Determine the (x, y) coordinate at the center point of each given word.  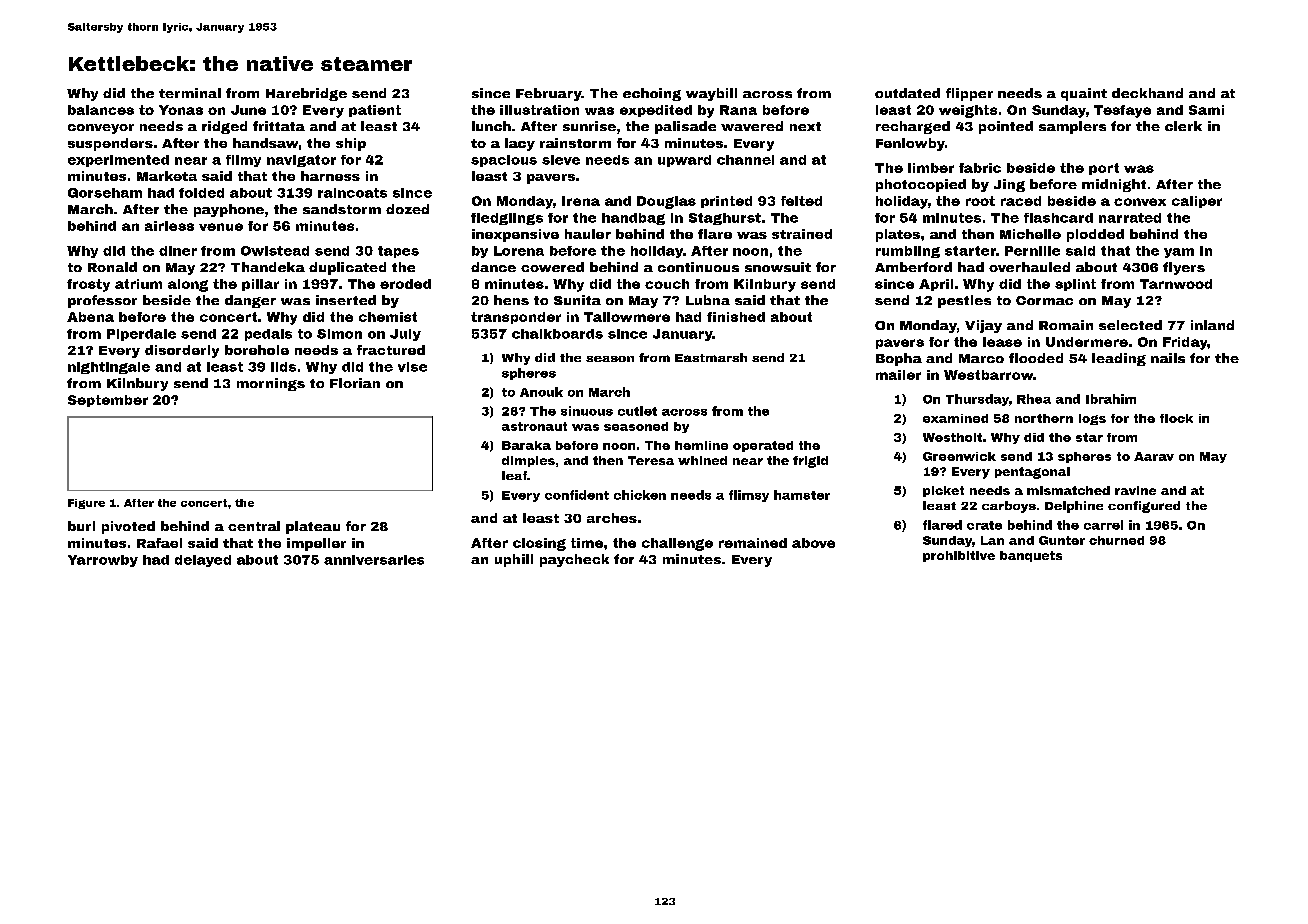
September (108, 401)
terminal (190, 93)
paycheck (574, 560)
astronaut (534, 426)
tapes (398, 252)
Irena (581, 201)
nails (1168, 358)
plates (898, 235)
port (1104, 169)
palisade (685, 127)
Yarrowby (103, 561)
